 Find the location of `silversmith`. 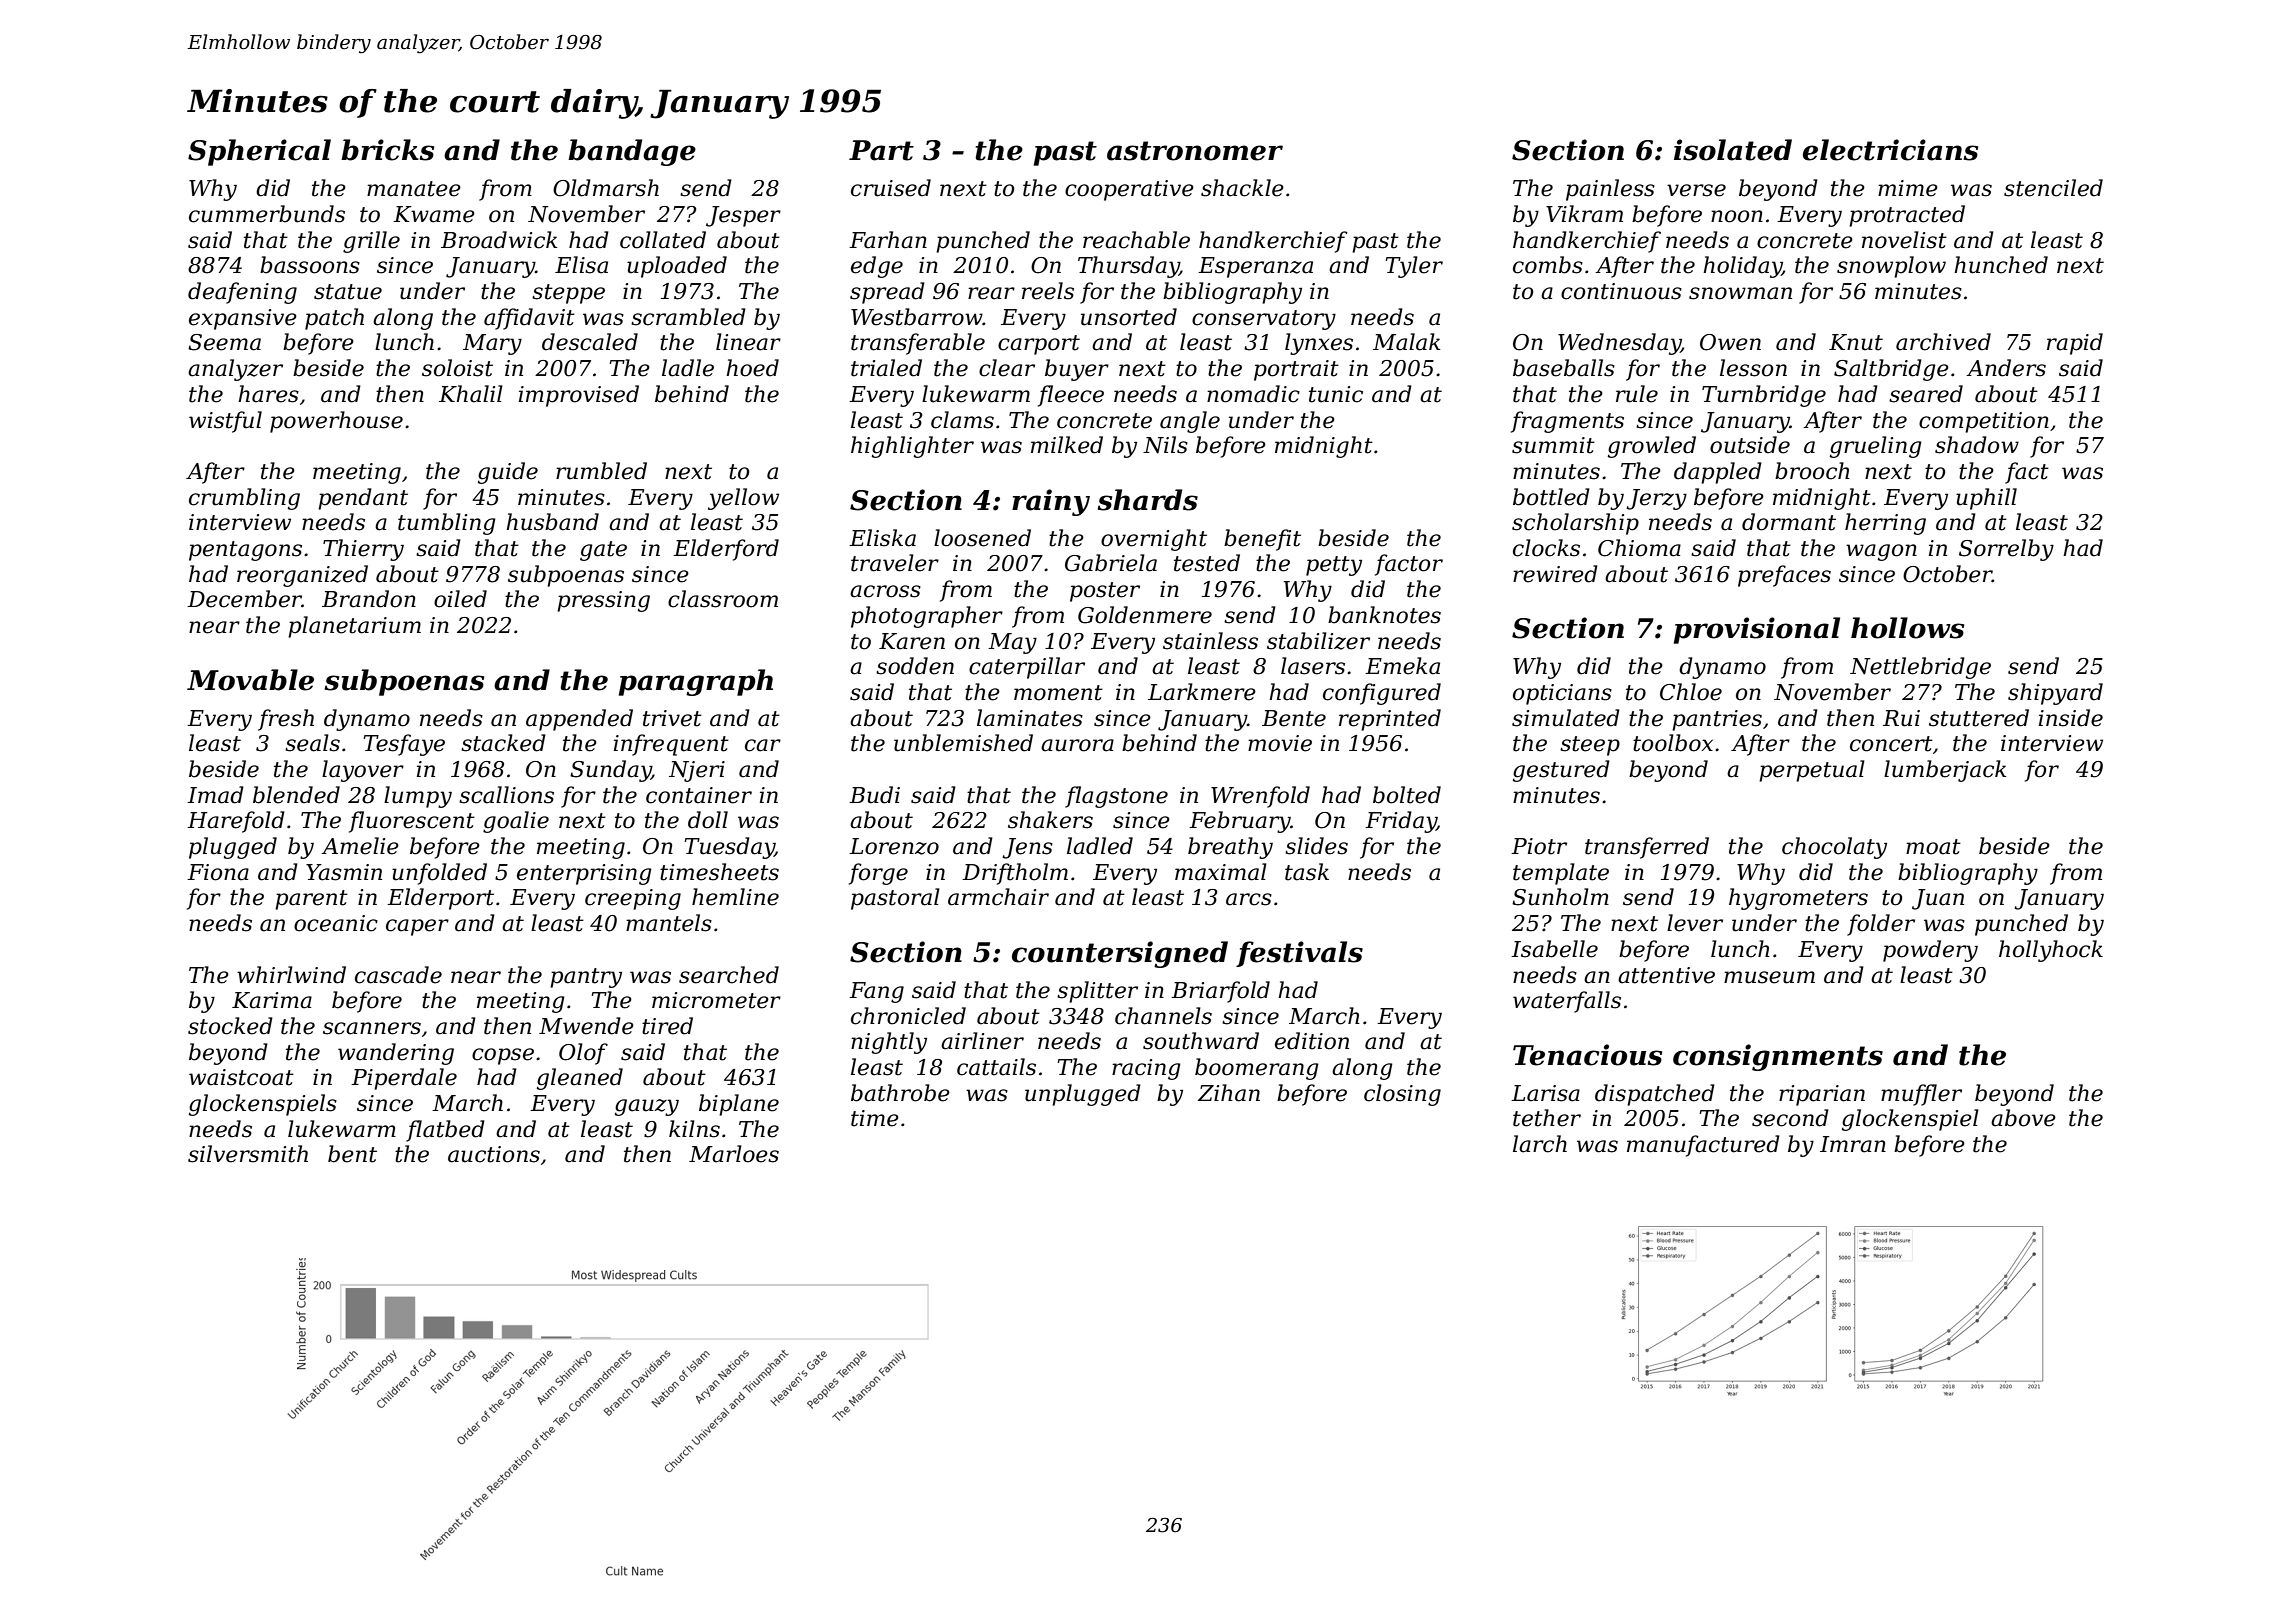

silversmith is located at coordinates (248, 1154).
